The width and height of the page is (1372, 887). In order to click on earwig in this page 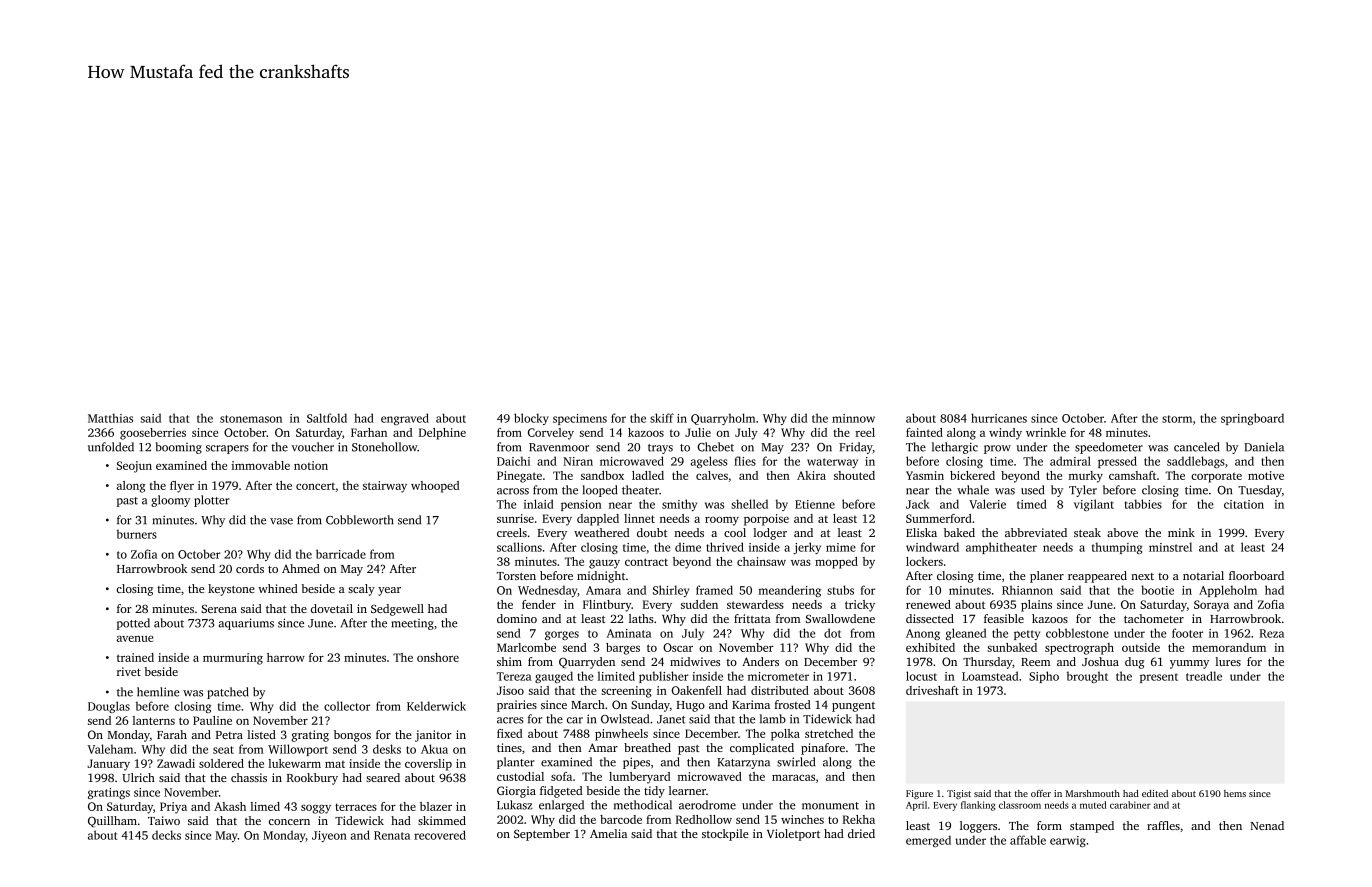, I will do `click(1068, 841)`.
